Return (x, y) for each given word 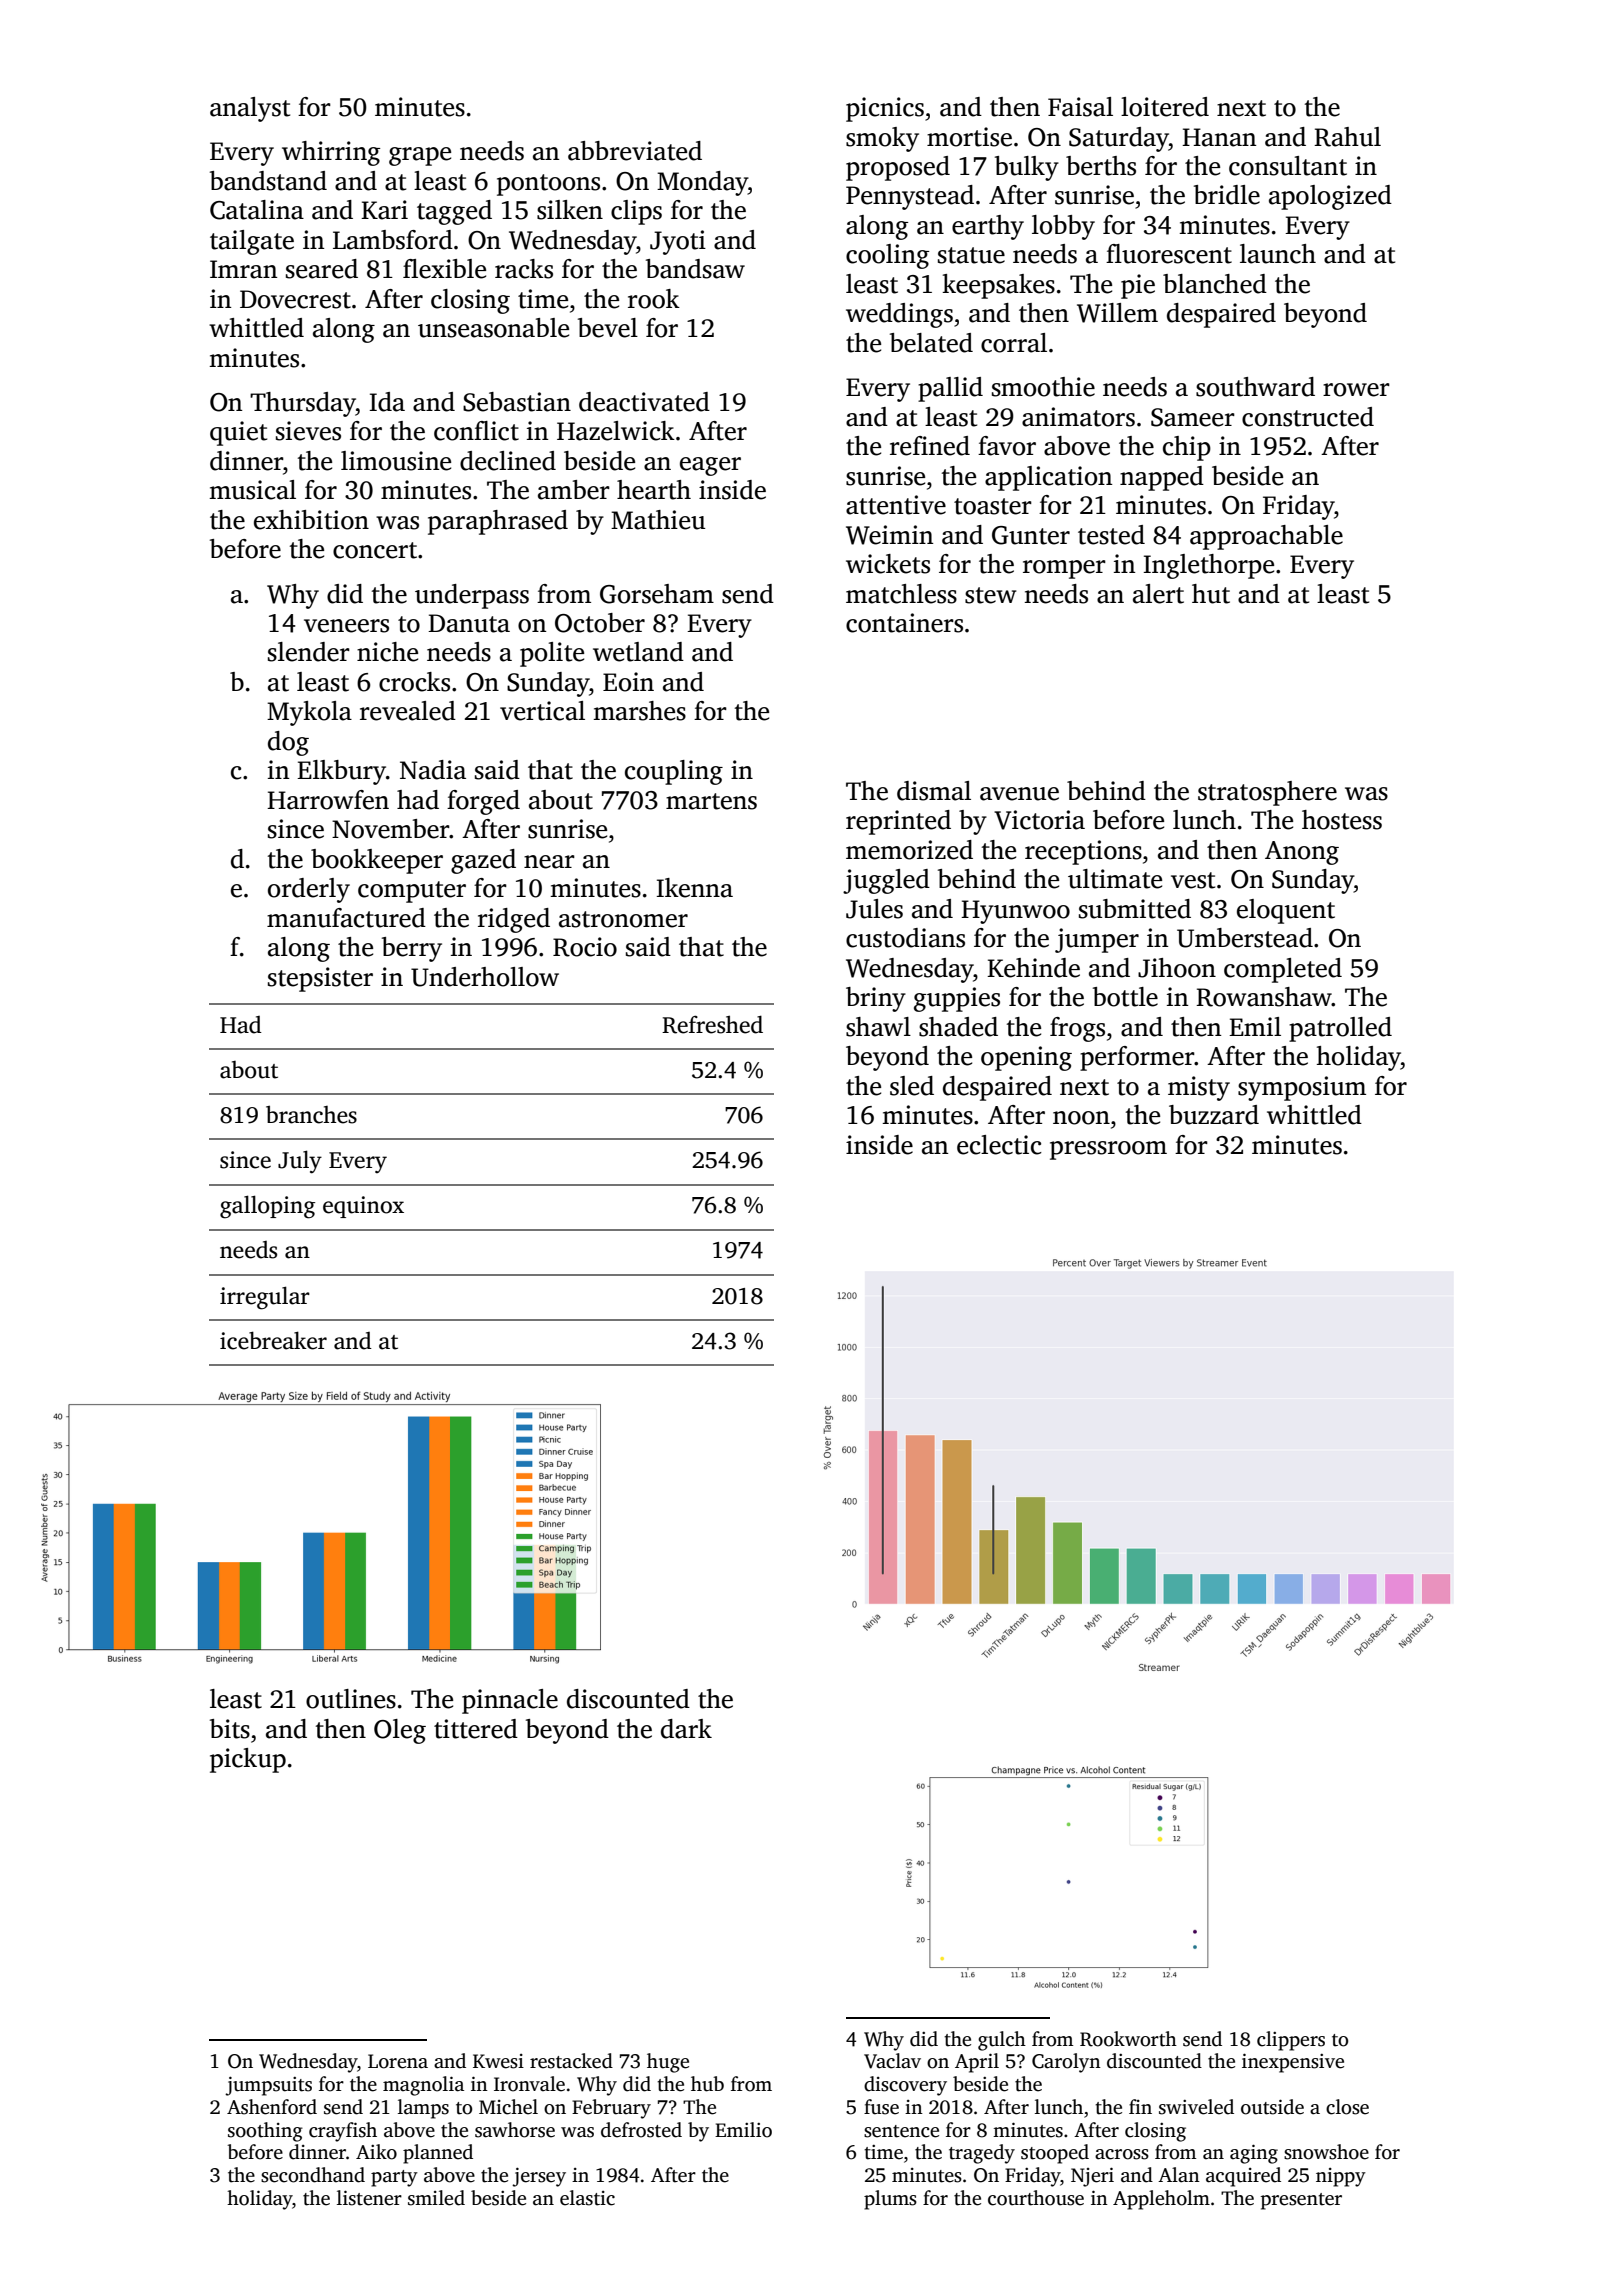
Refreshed (712, 1024)
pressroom (1108, 1150)
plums (890, 2200)
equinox (363, 1207)
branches (311, 1114)
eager (710, 466)
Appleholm (1161, 2200)
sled (912, 1086)
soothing (265, 2132)
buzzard (1214, 1115)
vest (1193, 880)
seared (322, 269)
